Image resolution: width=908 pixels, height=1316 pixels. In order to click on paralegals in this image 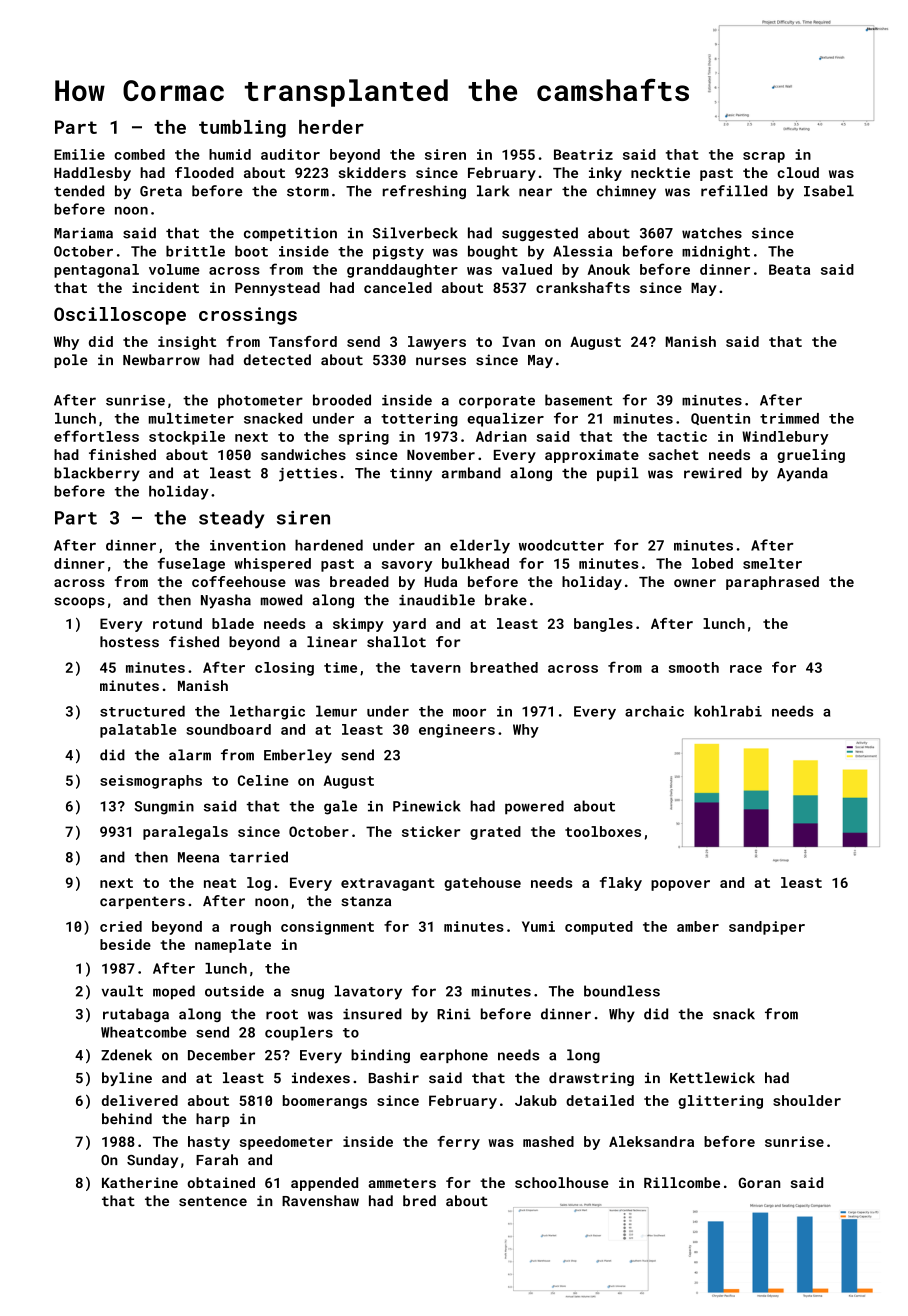, I will do `click(185, 833)`.
